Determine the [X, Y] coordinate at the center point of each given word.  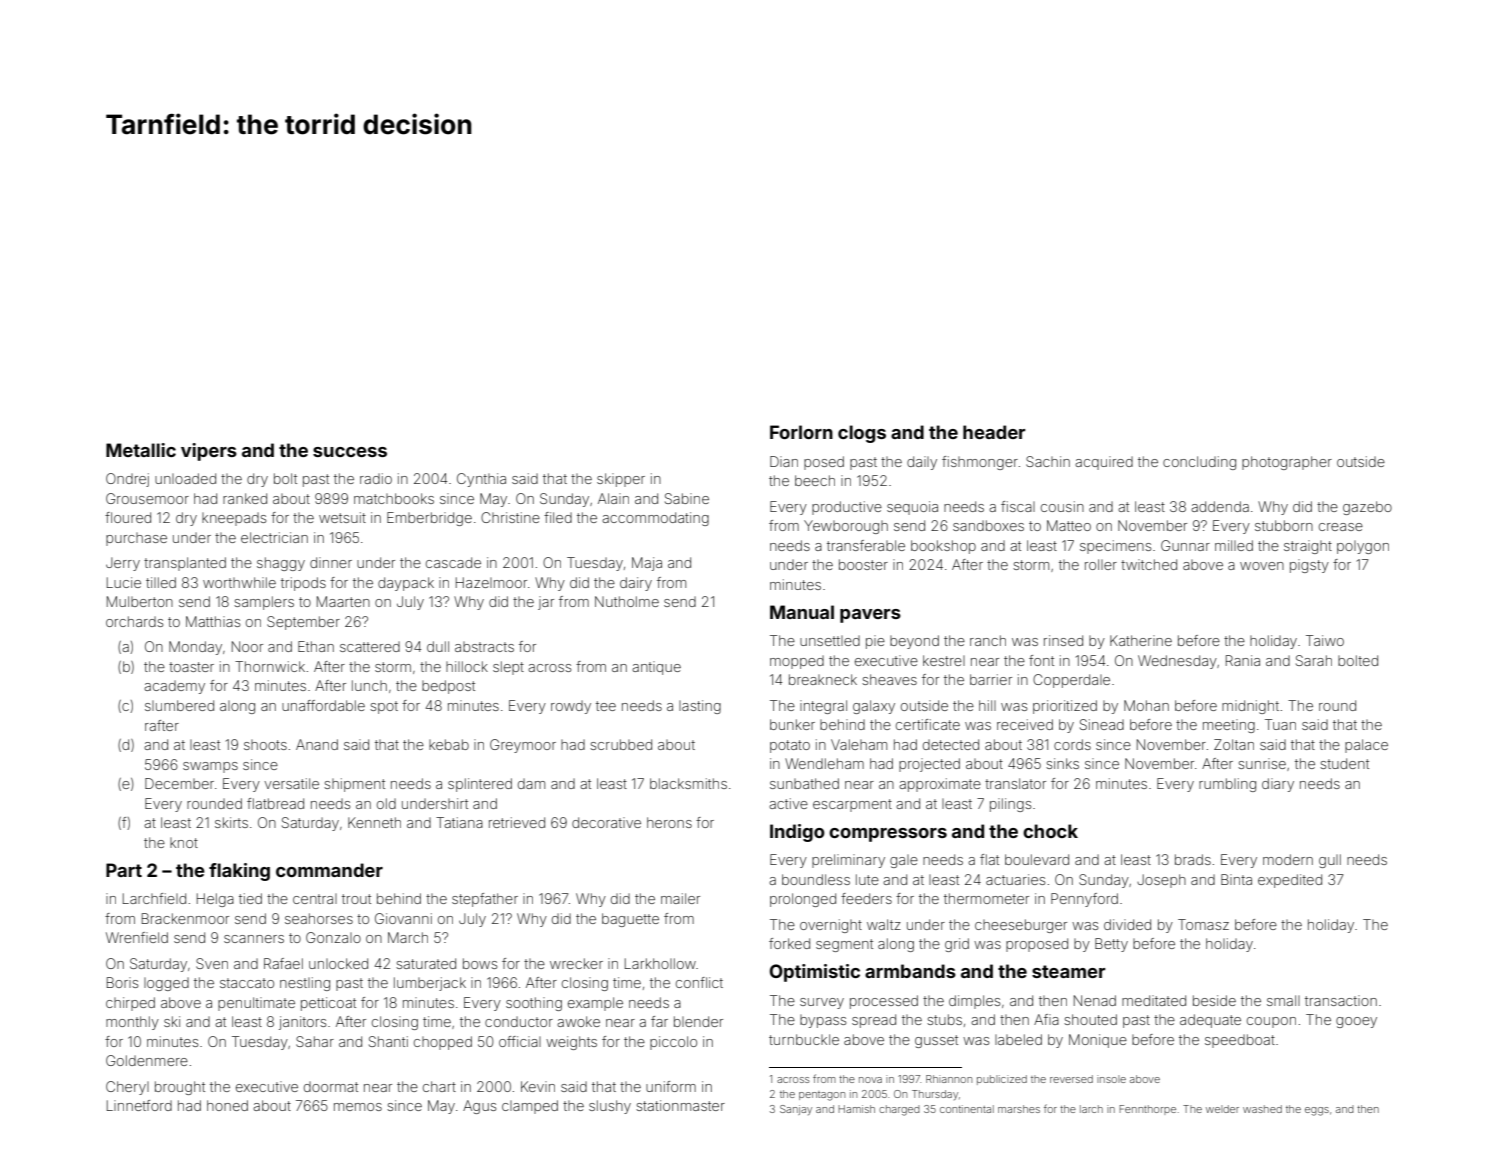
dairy [636, 584]
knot [184, 843]
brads [1193, 859]
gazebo [1367, 508]
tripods [303, 584]
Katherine [1141, 640]
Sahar [315, 1041]
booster [863, 564]
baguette [630, 920]
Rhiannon [949, 1079]
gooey [1356, 1022]
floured [128, 517]
